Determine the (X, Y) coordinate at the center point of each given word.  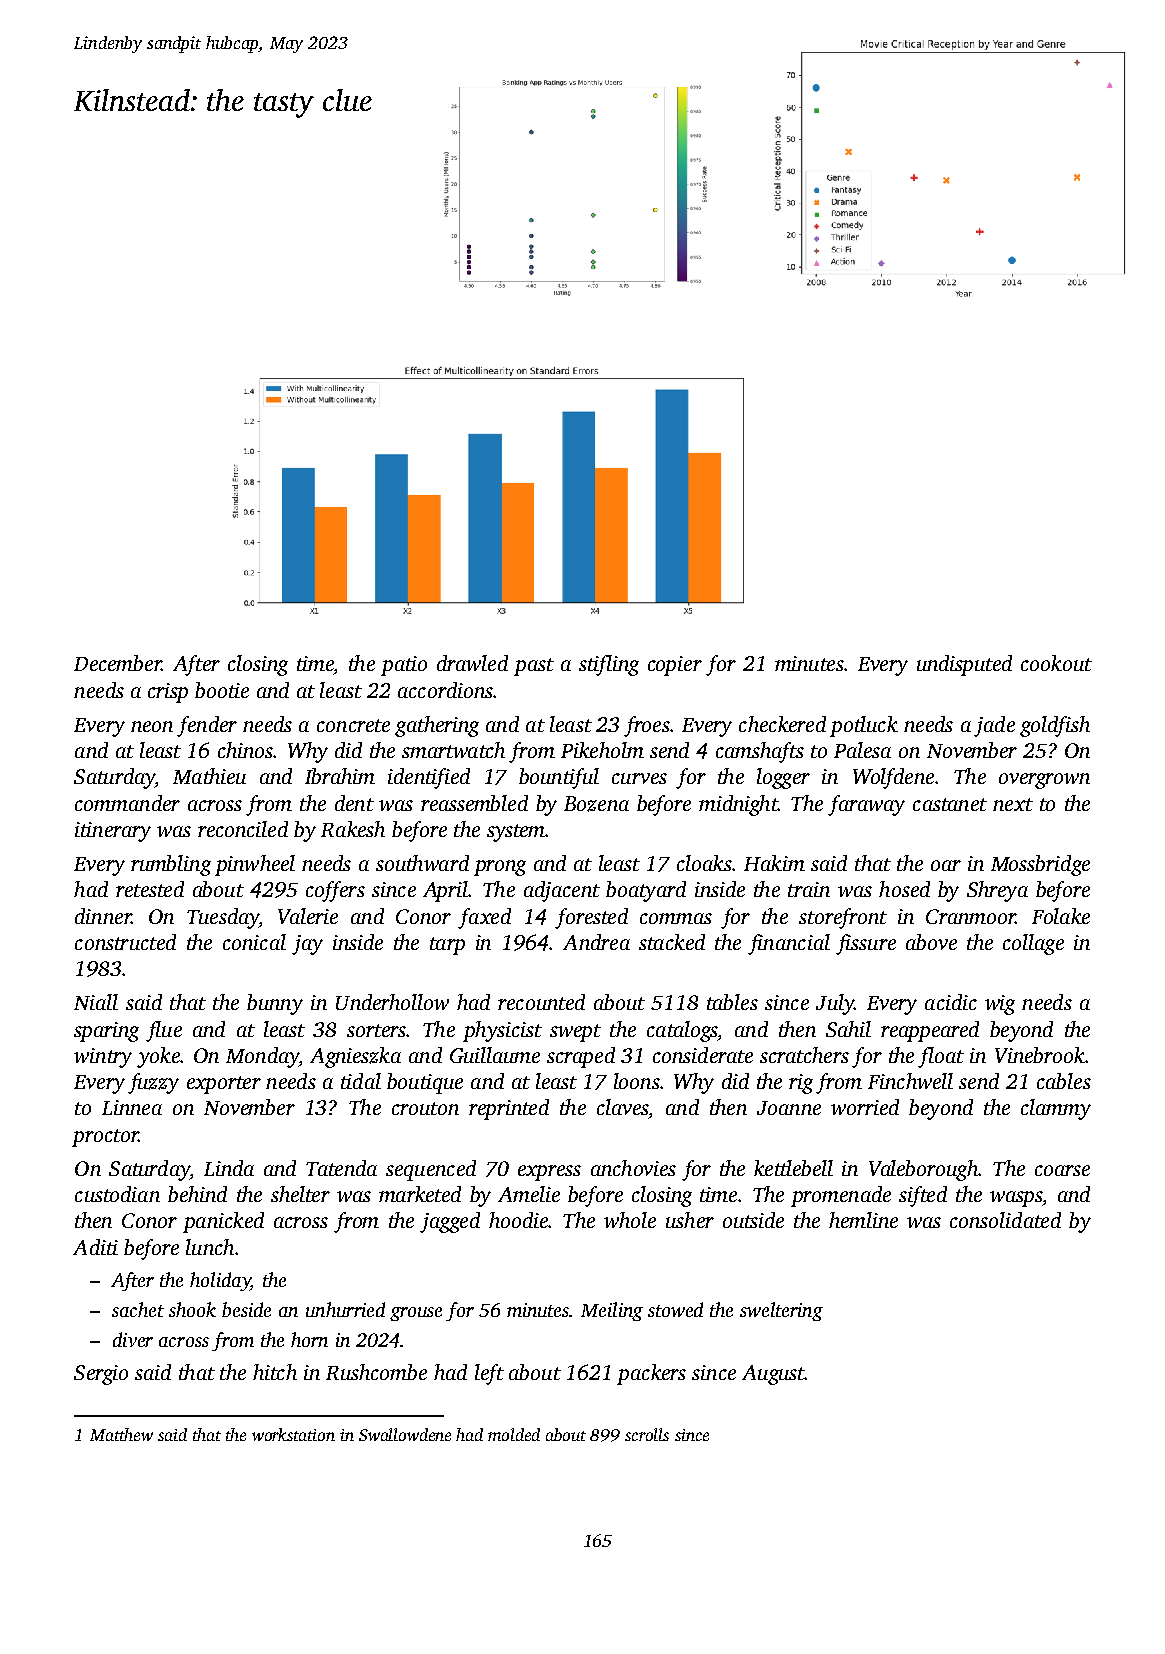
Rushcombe (376, 1372)
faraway (866, 805)
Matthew (121, 1434)
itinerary (113, 832)
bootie (222, 690)
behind (197, 1194)
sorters (376, 1030)
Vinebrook (1040, 1055)
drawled (472, 663)
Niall (96, 1002)
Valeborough (923, 1170)
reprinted (509, 1109)
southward (422, 863)
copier (675, 666)
